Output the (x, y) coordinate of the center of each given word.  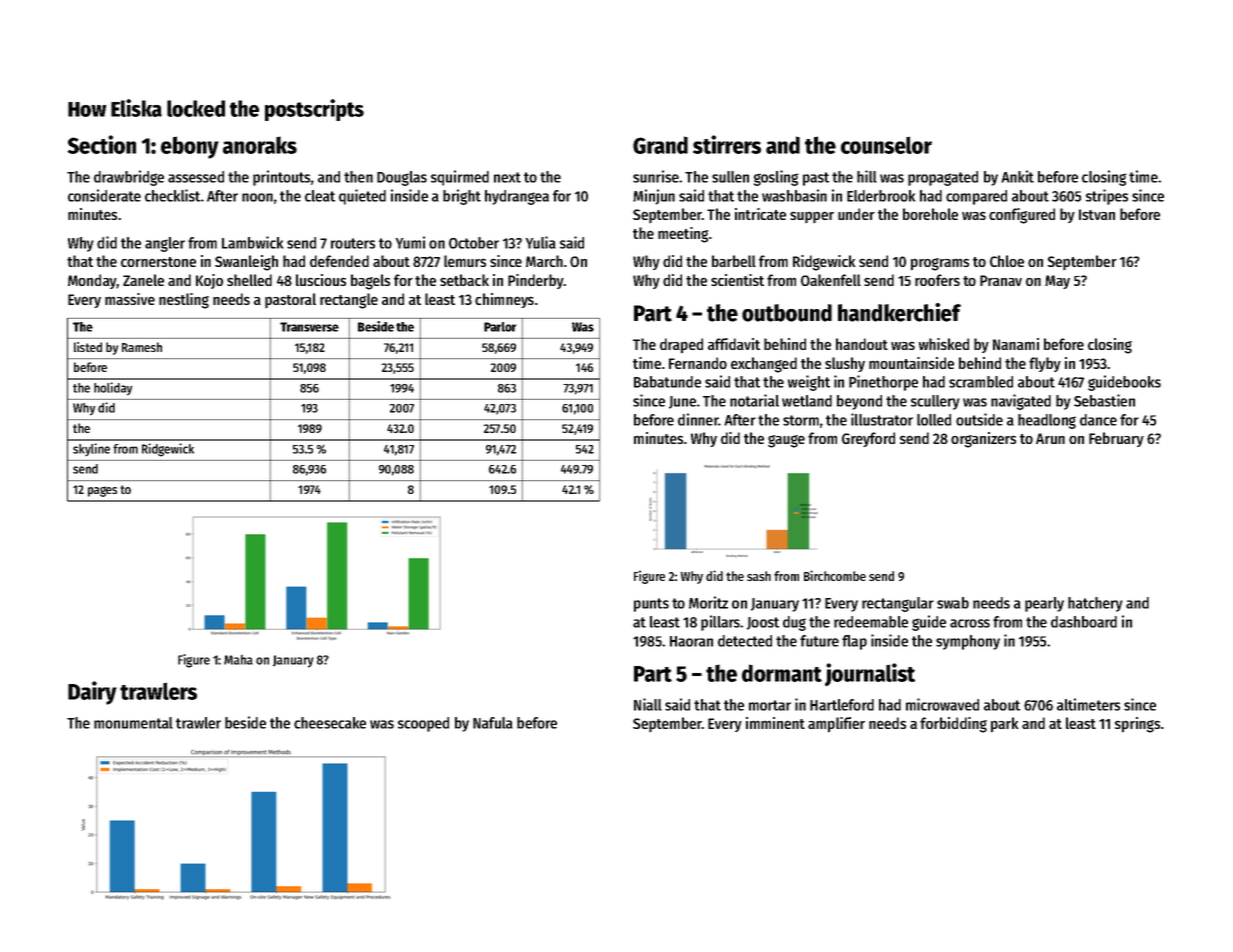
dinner (698, 419)
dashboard (1084, 622)
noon (257, 197)
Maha (238, 660)
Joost (763, 623)
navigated (1021, 402)
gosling (776, 178)
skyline (91, 449)
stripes (1107, 197)
